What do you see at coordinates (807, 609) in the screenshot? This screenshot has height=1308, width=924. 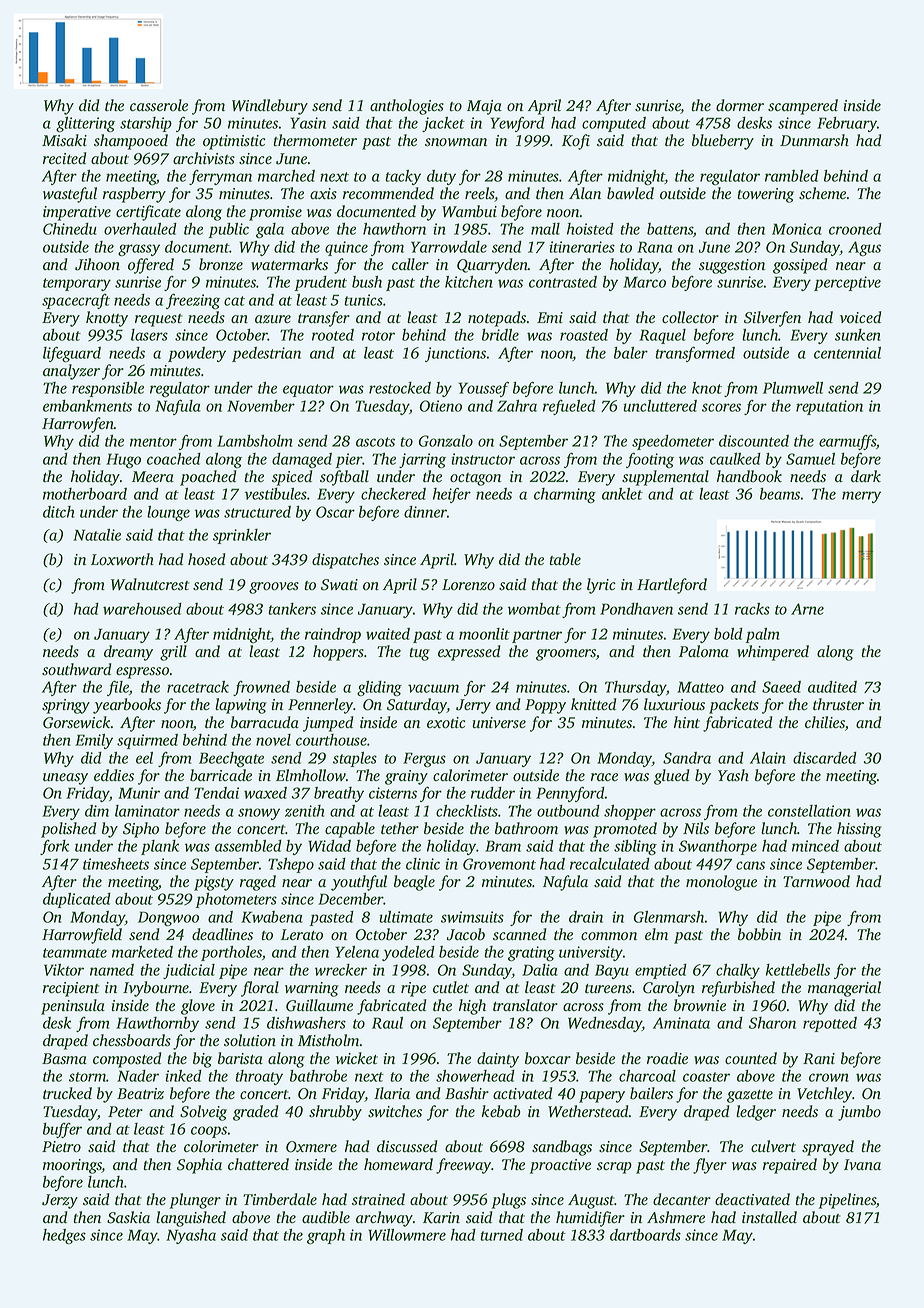 I see `Arne` at bounding box center [807, 609].
